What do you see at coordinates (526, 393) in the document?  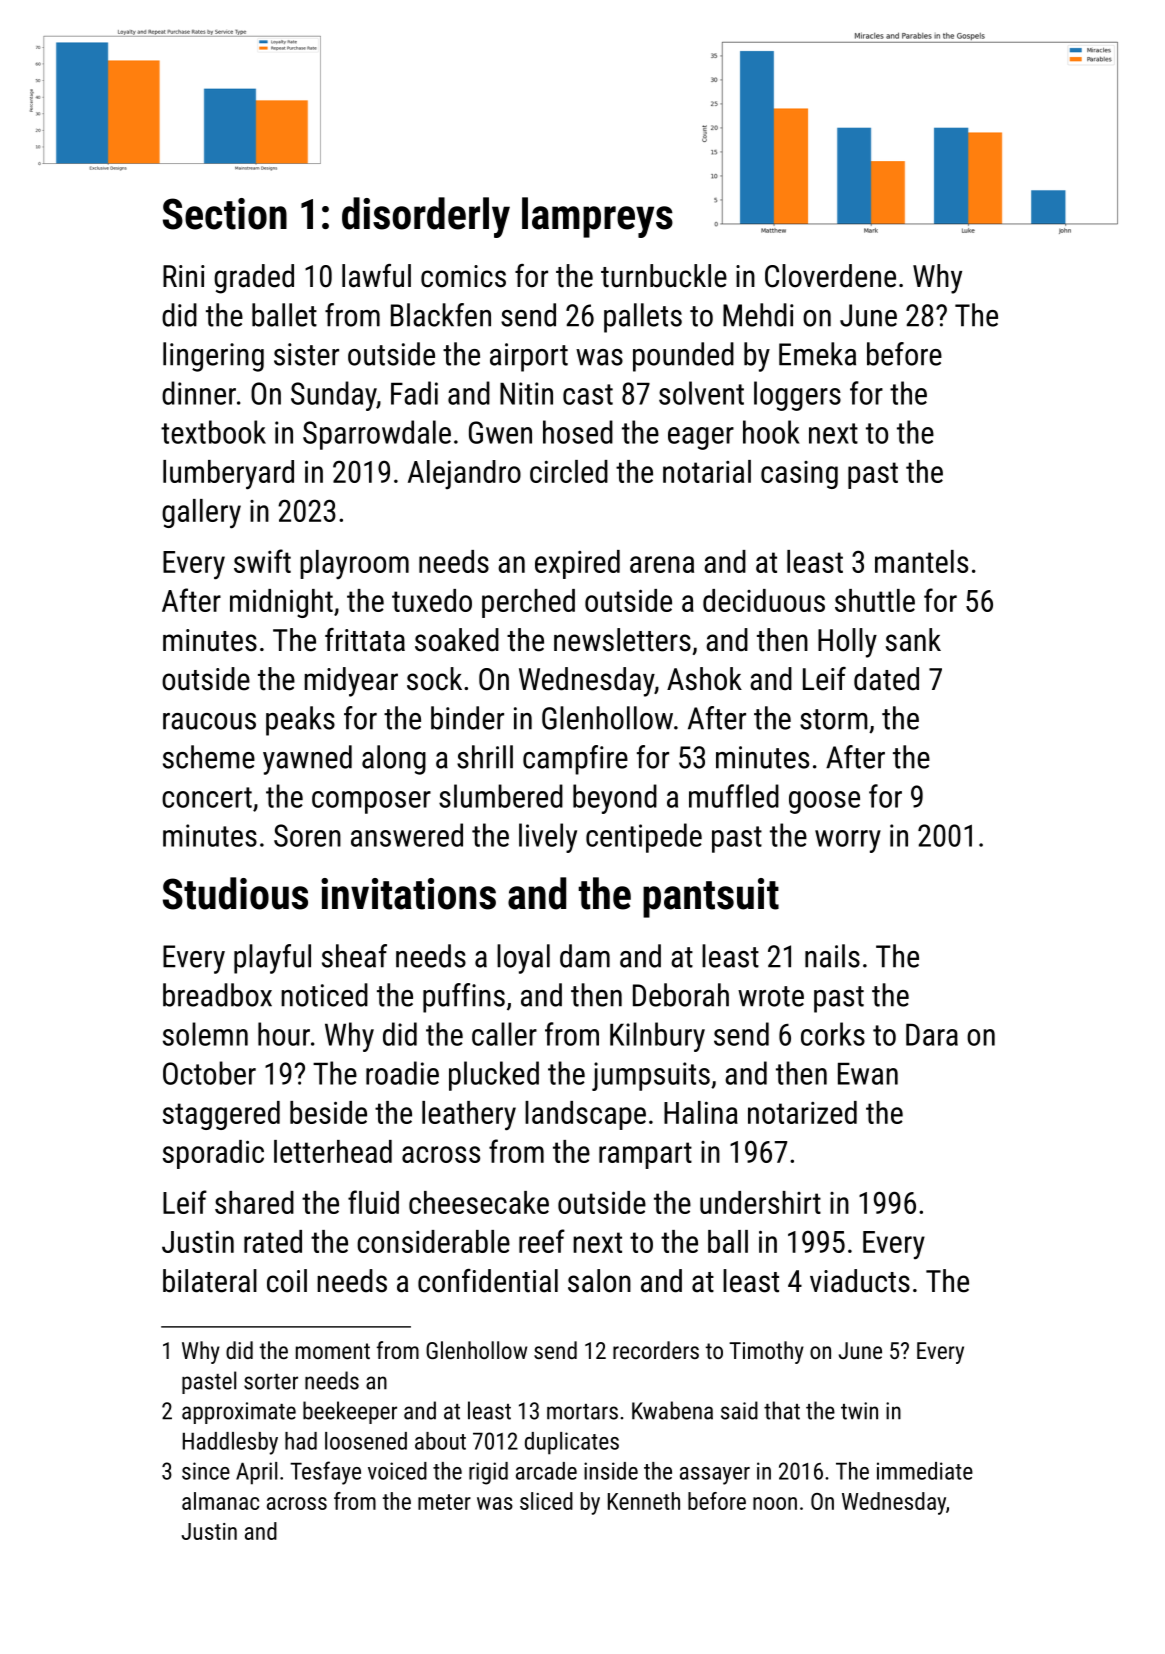 I see `Nitin` at bounding box center [526, 393].
